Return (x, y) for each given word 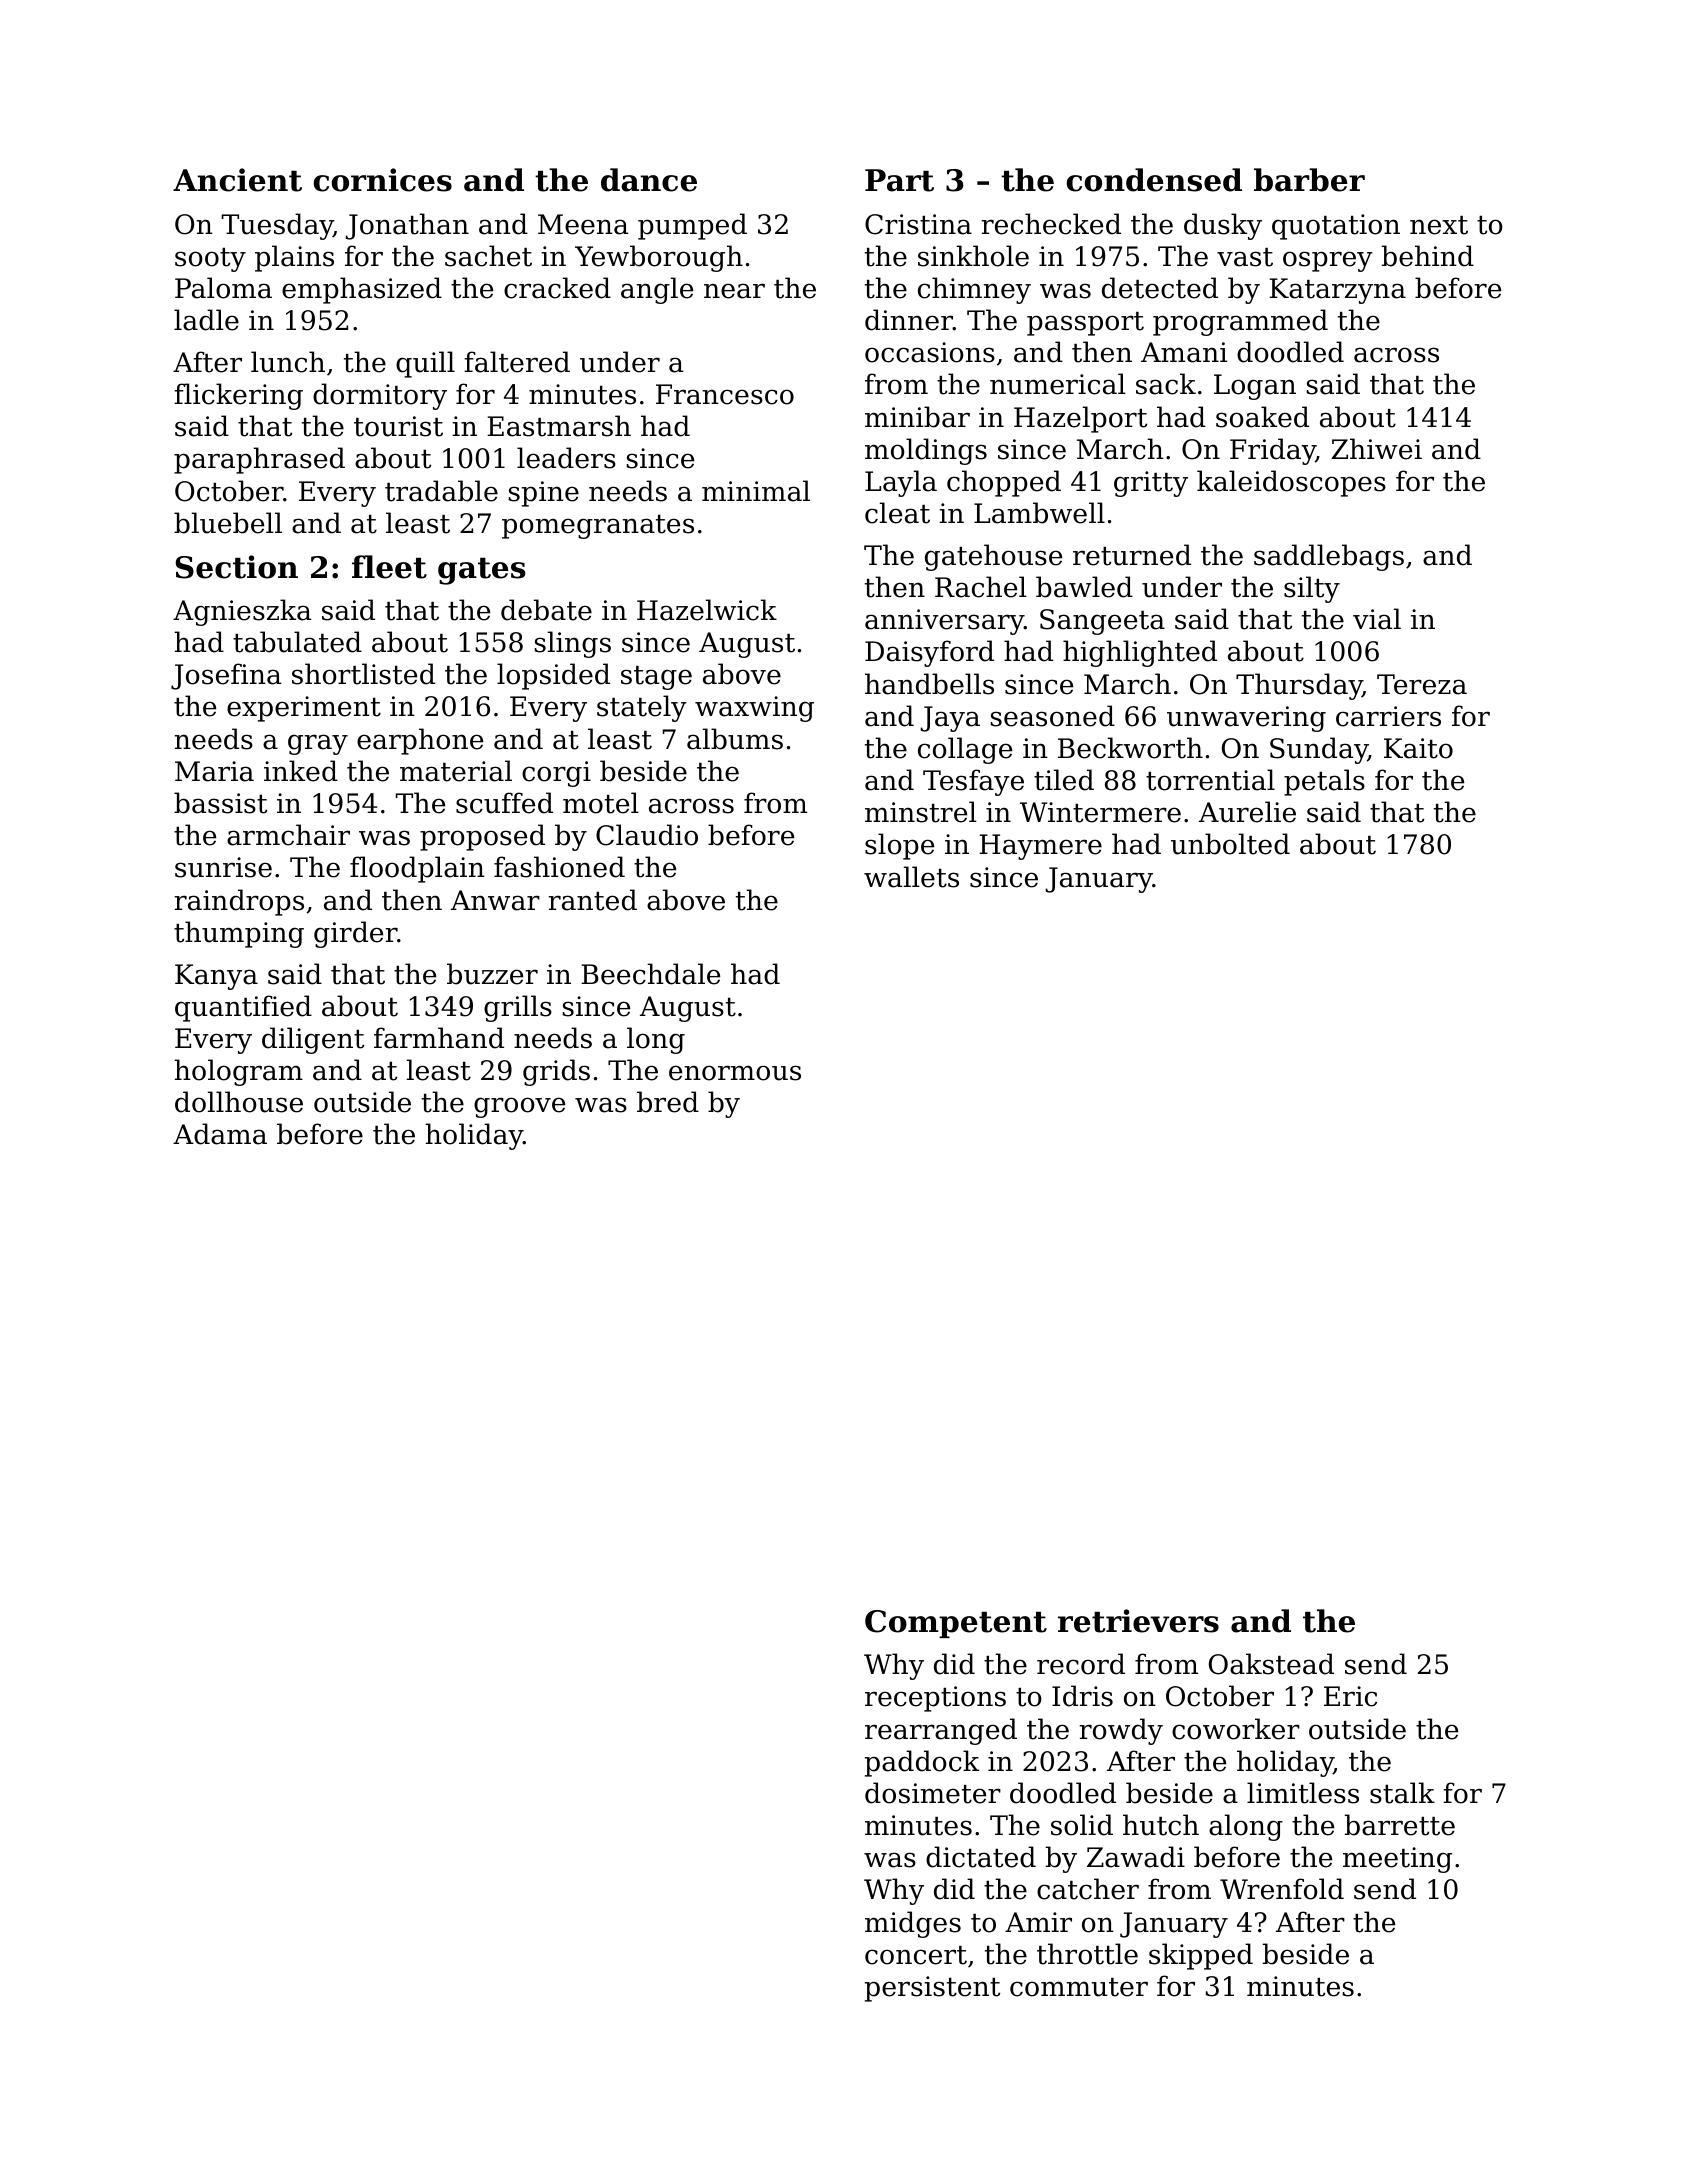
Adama (220, 1134)
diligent (313, 1040)
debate (546, 610)
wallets (911, 877)
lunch (288, 362)
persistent (932, 1989)
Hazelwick (707, 610)
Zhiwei (1376, 449)
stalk (1402, 1793)
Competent (956, 1624)
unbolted (1230, 844)
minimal (756, 491)
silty (1312, 589)
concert (916, 1955)
